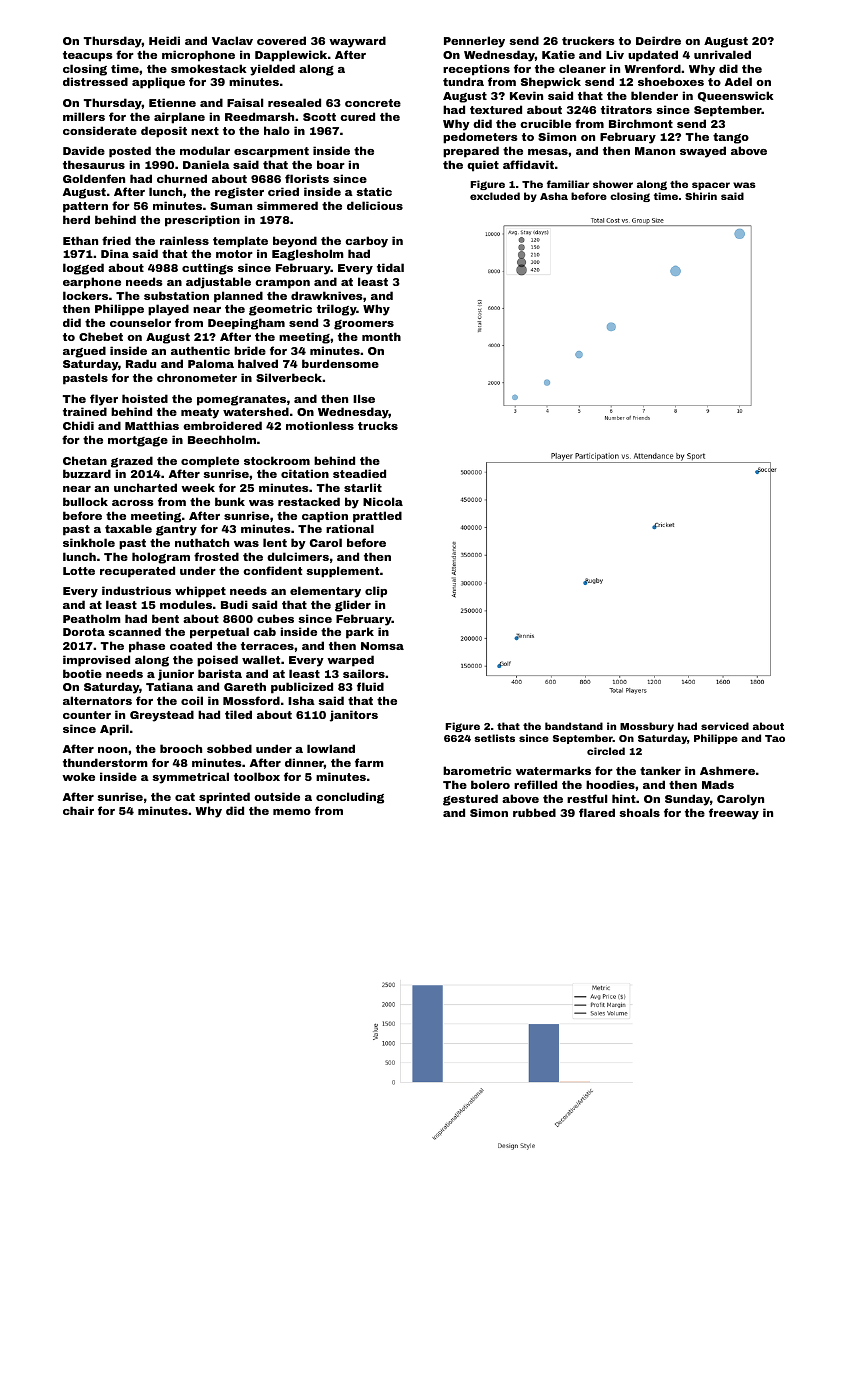 This image has height=1400, width=849. I want to click on trucks, so click(378, 425).
